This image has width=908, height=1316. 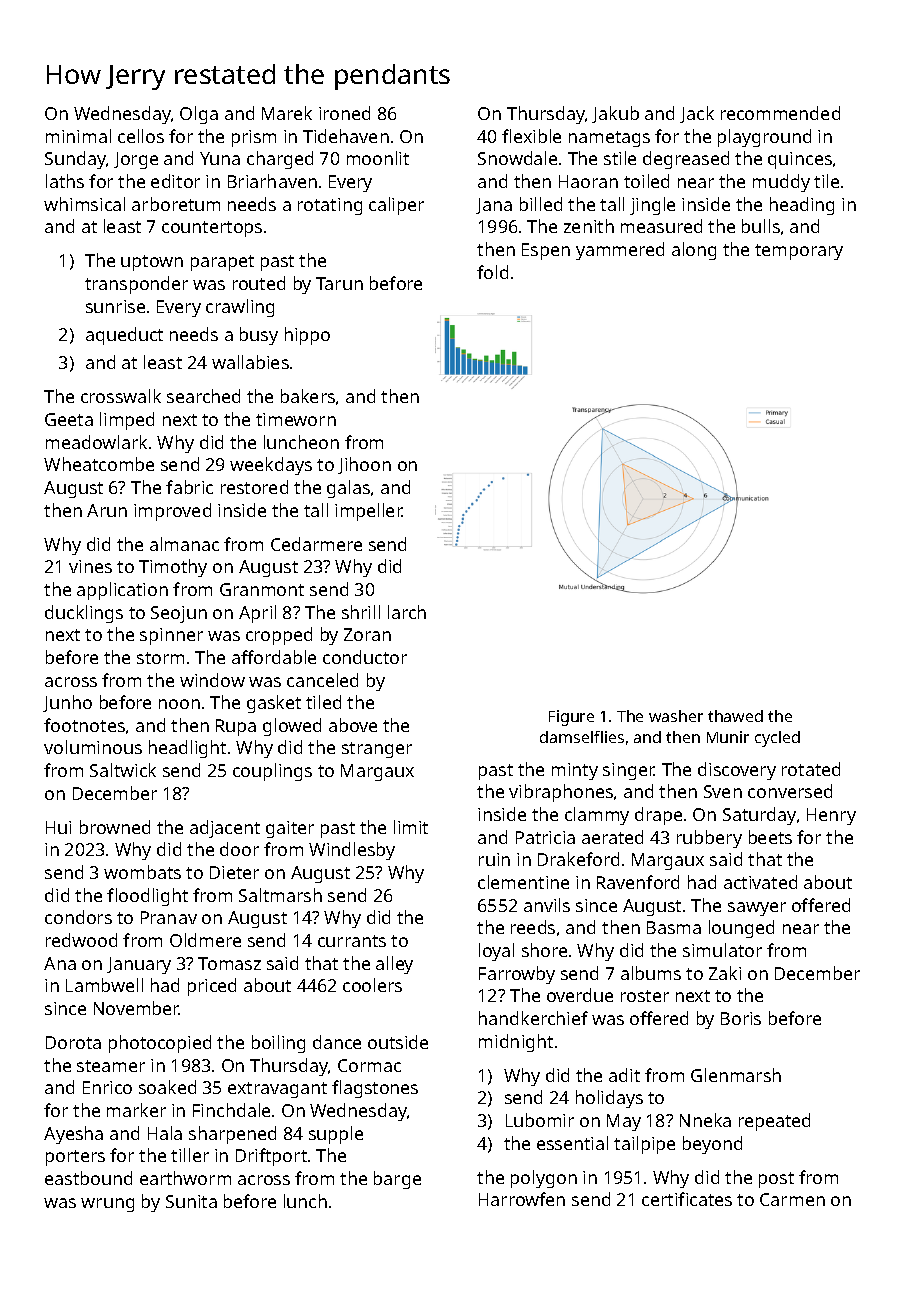 What do you see at coordinates (107, 1205) in the image?
I see `wrung` at bounding box center [107, 1205].
